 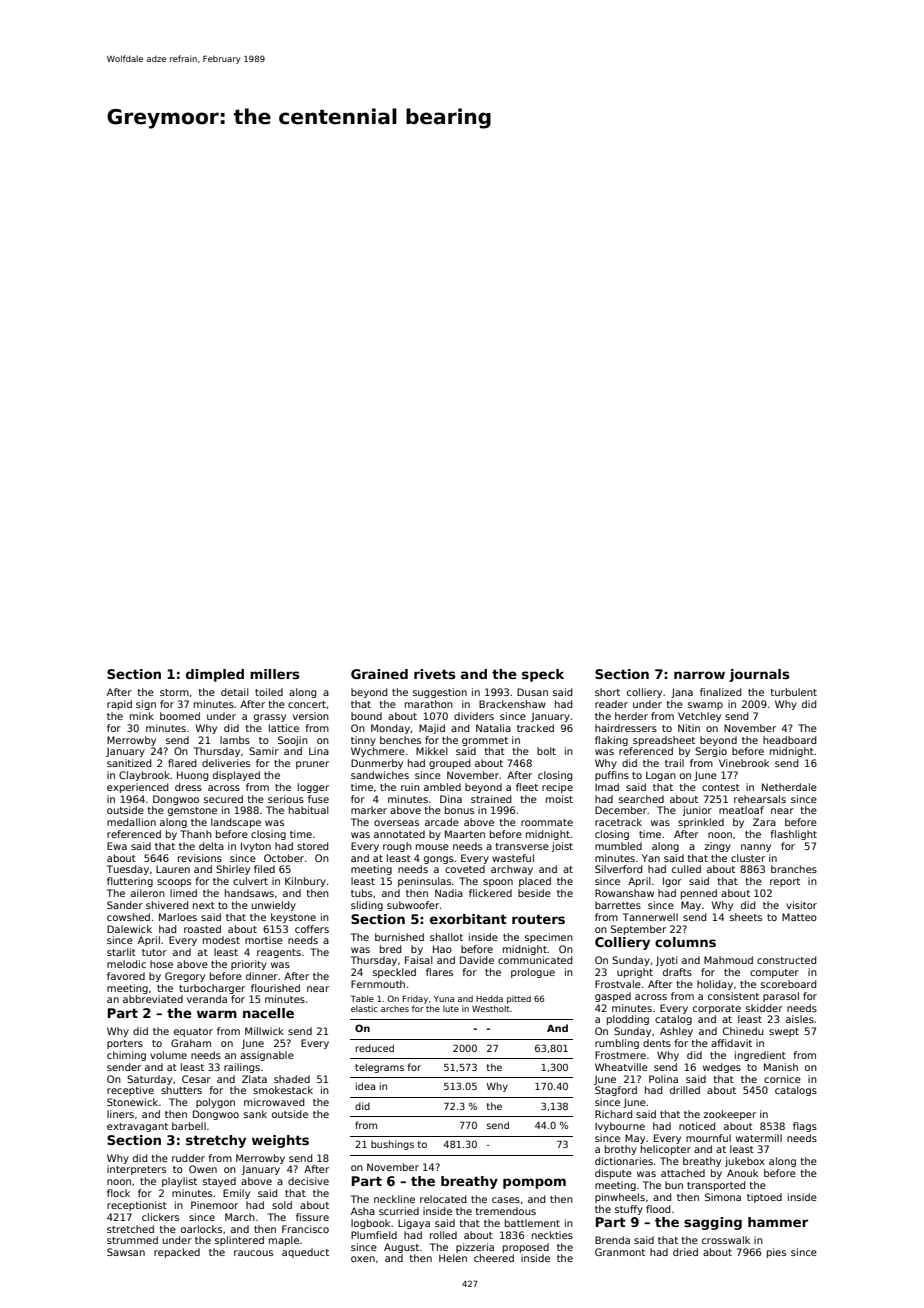 What do you see at coordinates (801, 905) in the page?
I see `visitor` at bounding box center [801, 905].
